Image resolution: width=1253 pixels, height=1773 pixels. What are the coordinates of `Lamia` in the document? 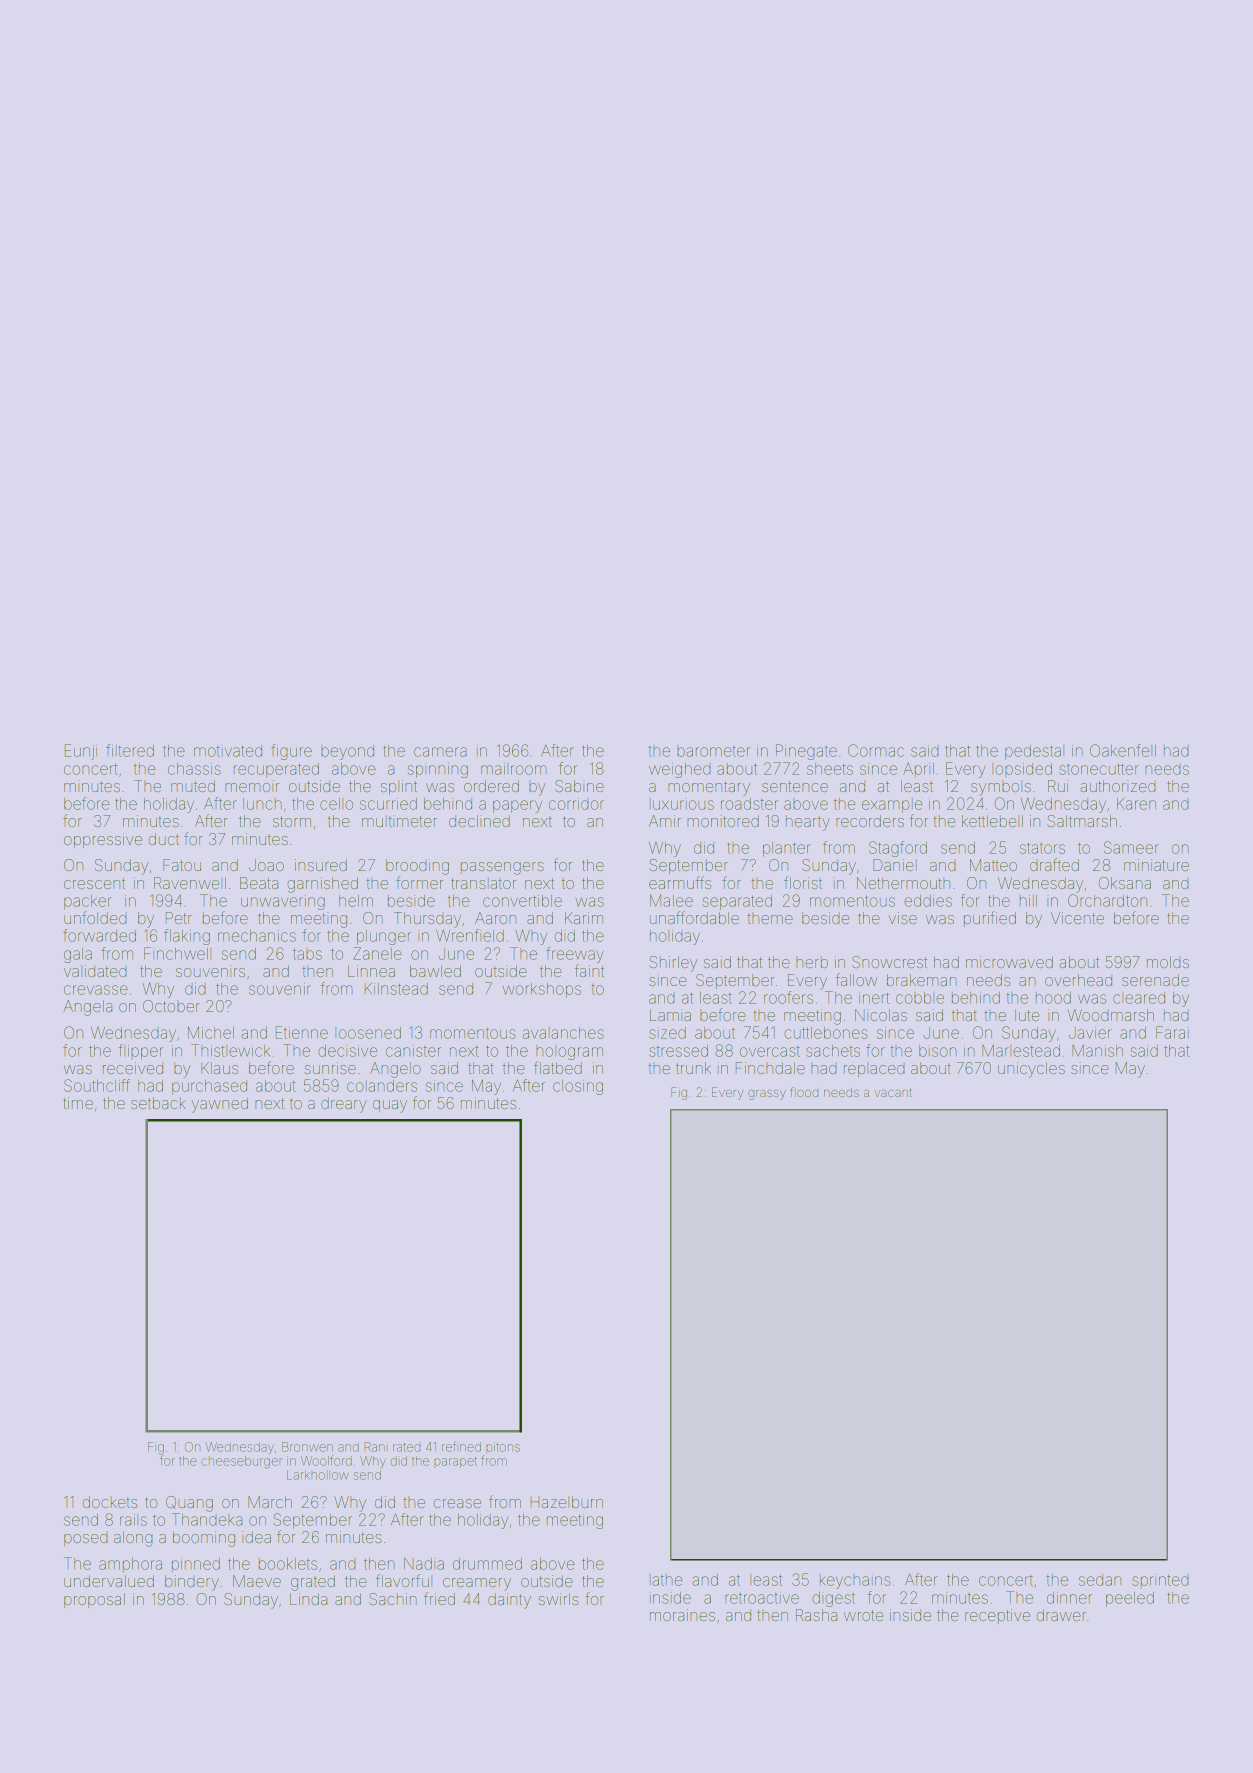 It's located at (670, 1015).
